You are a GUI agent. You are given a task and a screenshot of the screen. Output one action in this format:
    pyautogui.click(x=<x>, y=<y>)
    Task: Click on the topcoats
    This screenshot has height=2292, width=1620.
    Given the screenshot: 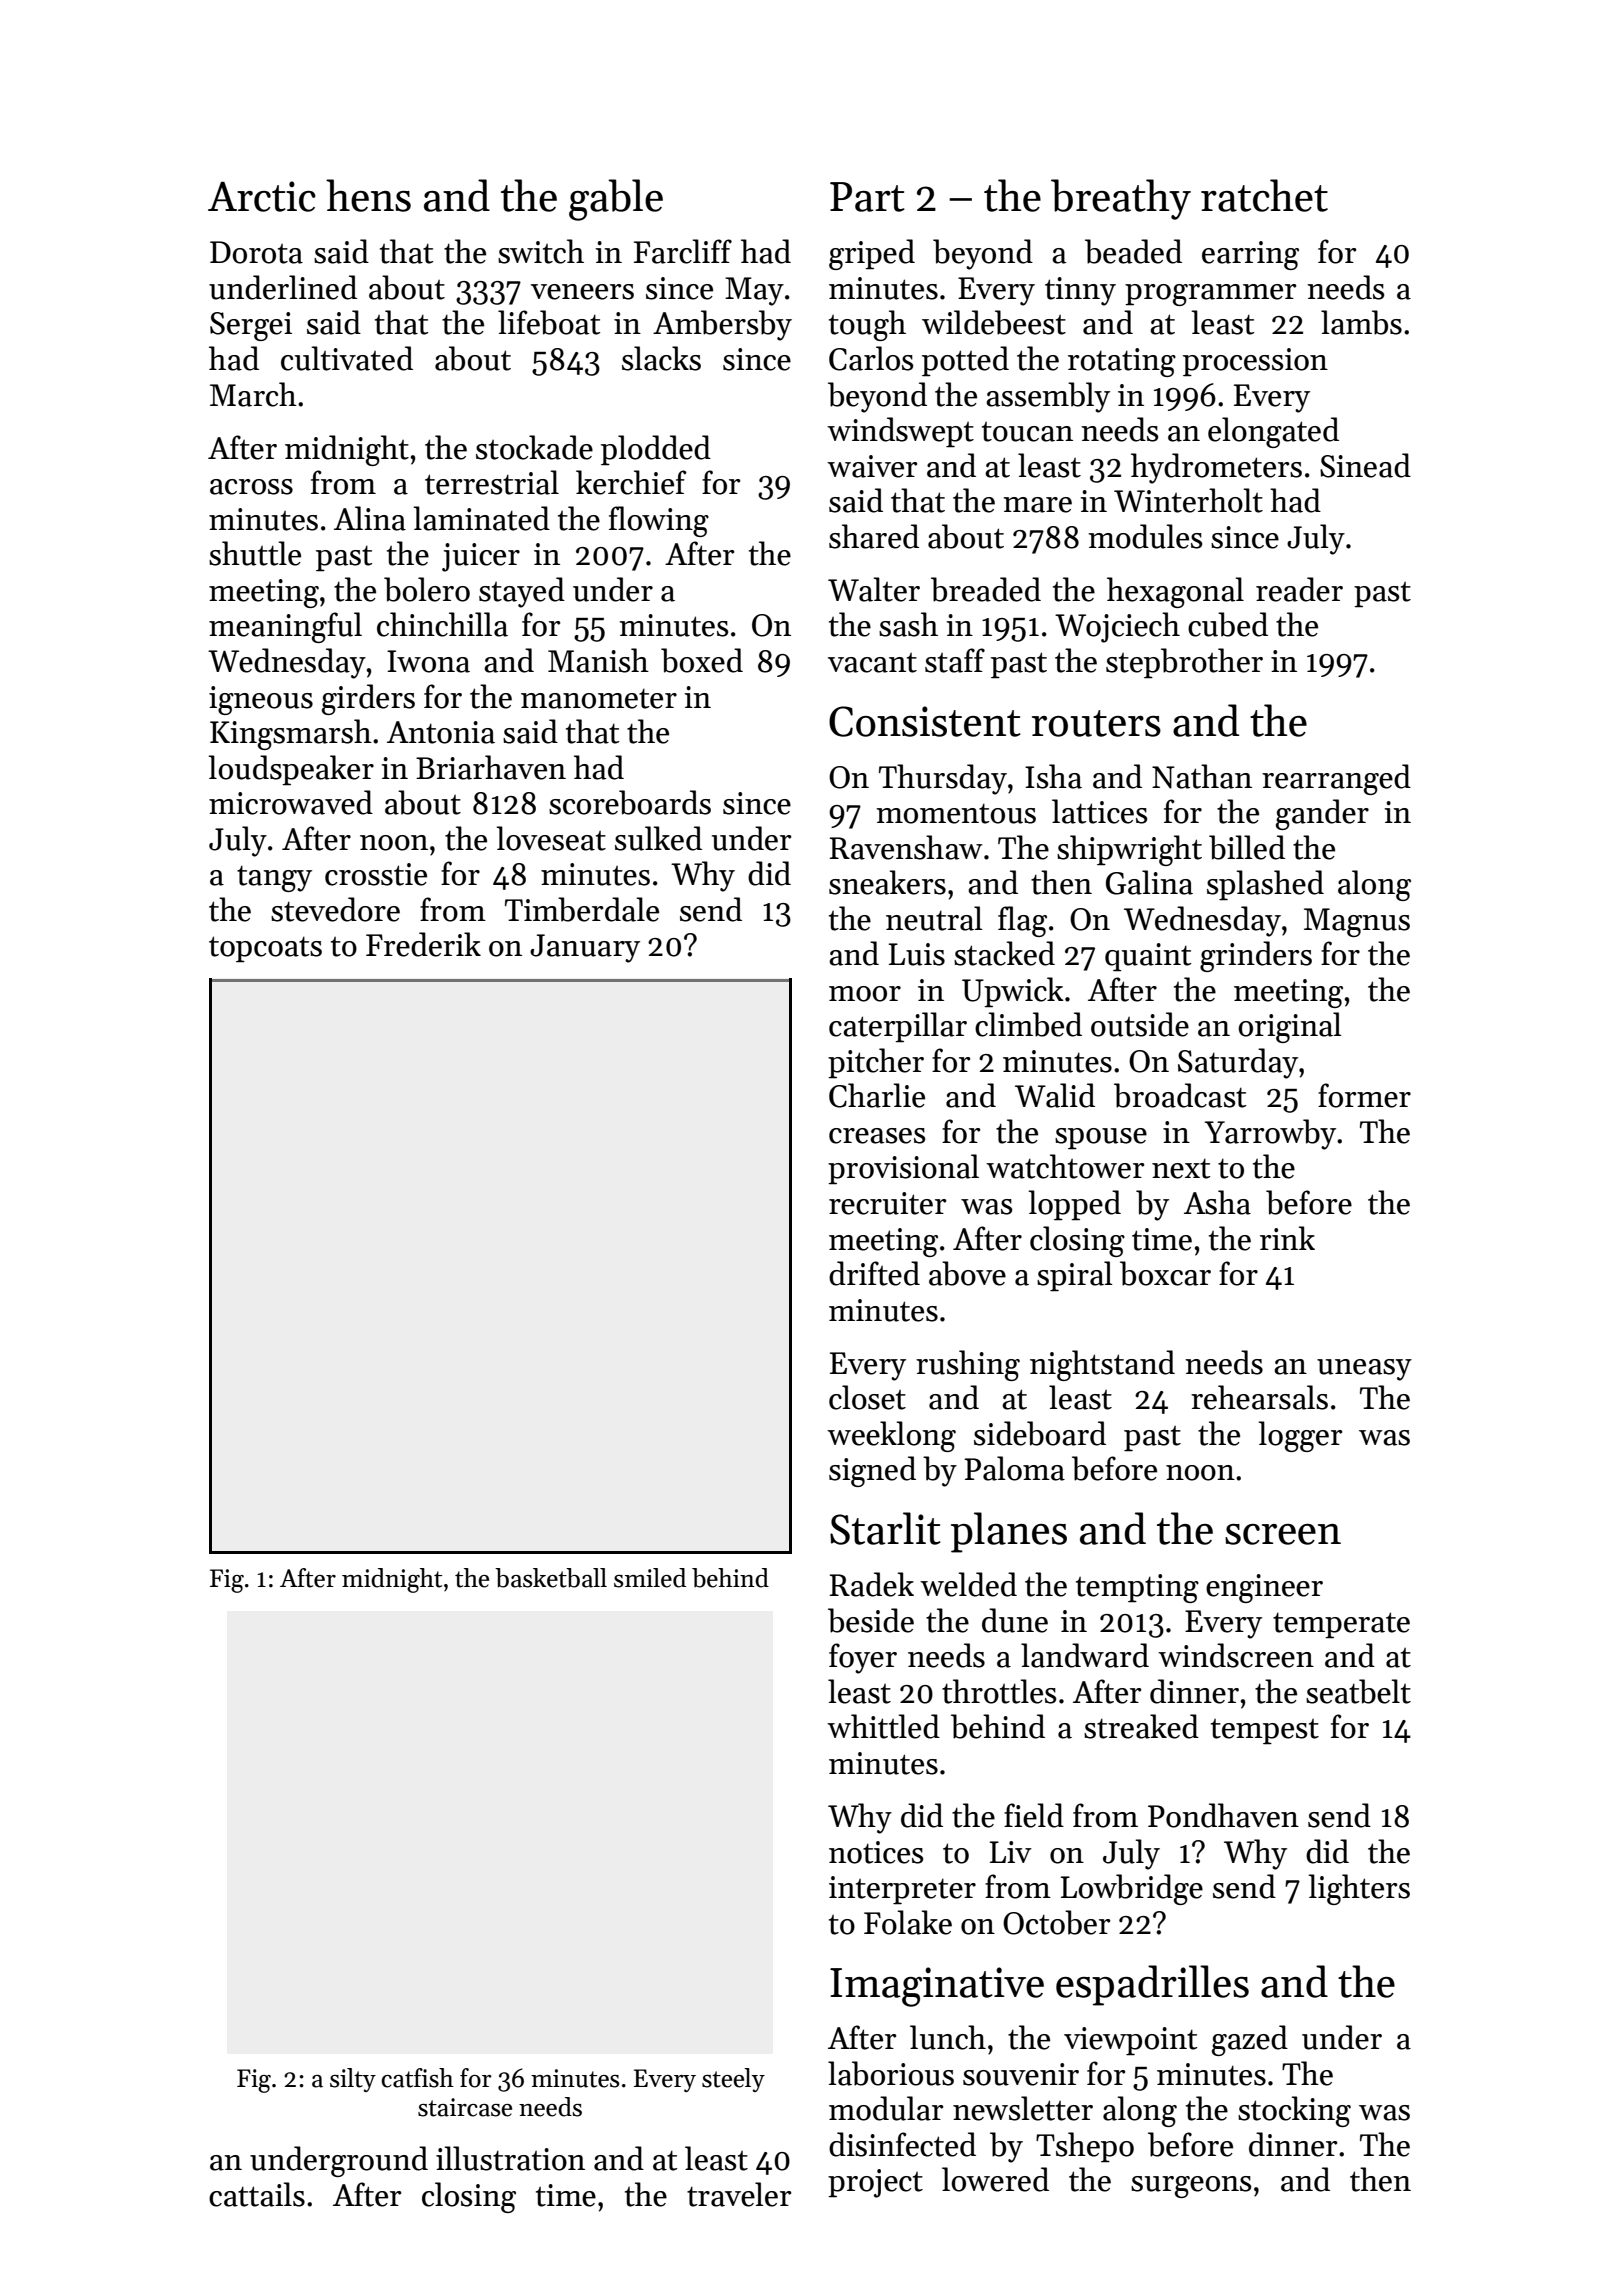 What is the action you would take?
    pyautogui.click(x=265, y=949)
